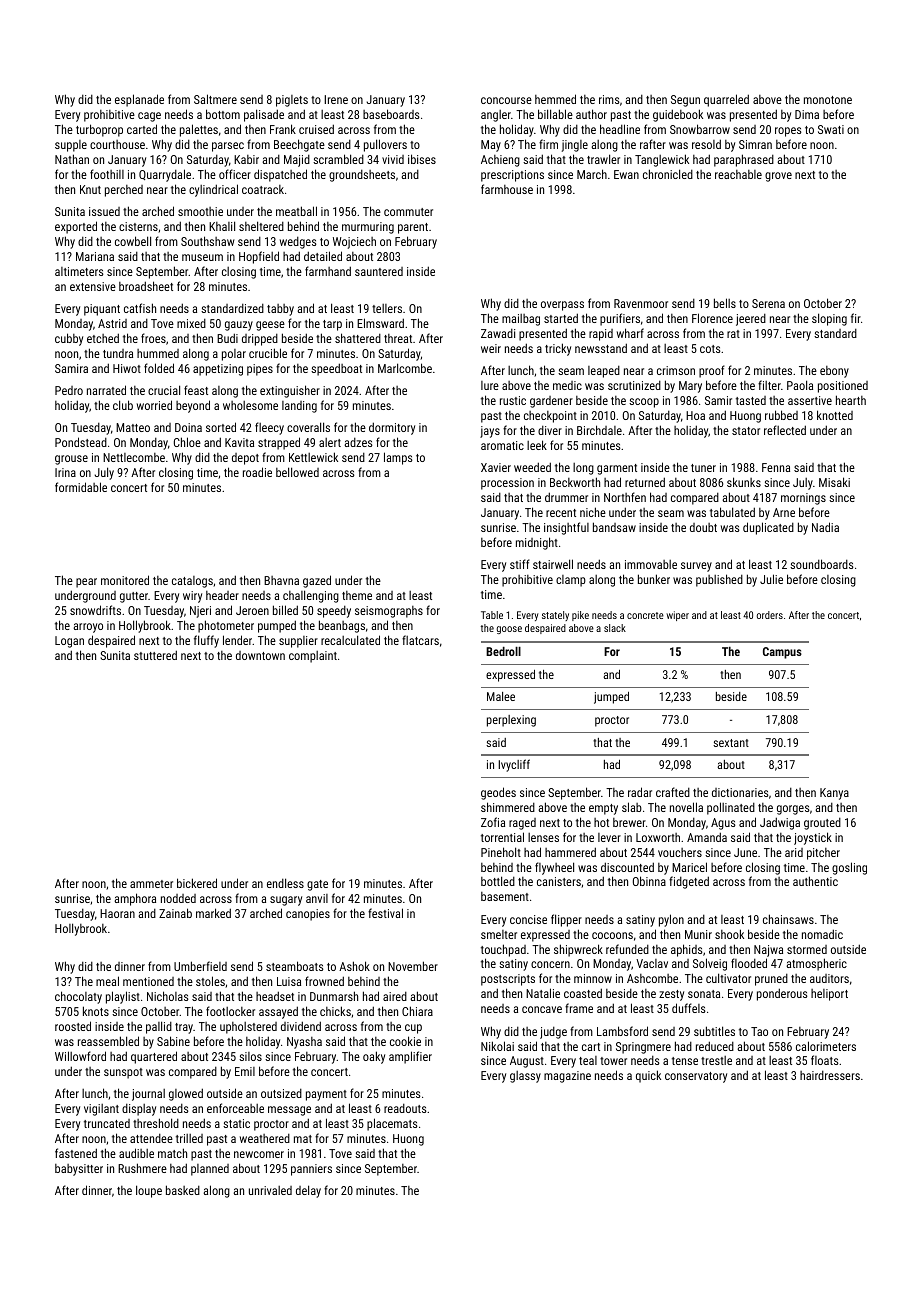 This screenshot has width=924, height=1308. I want to click on raged, so click(522, 824).
